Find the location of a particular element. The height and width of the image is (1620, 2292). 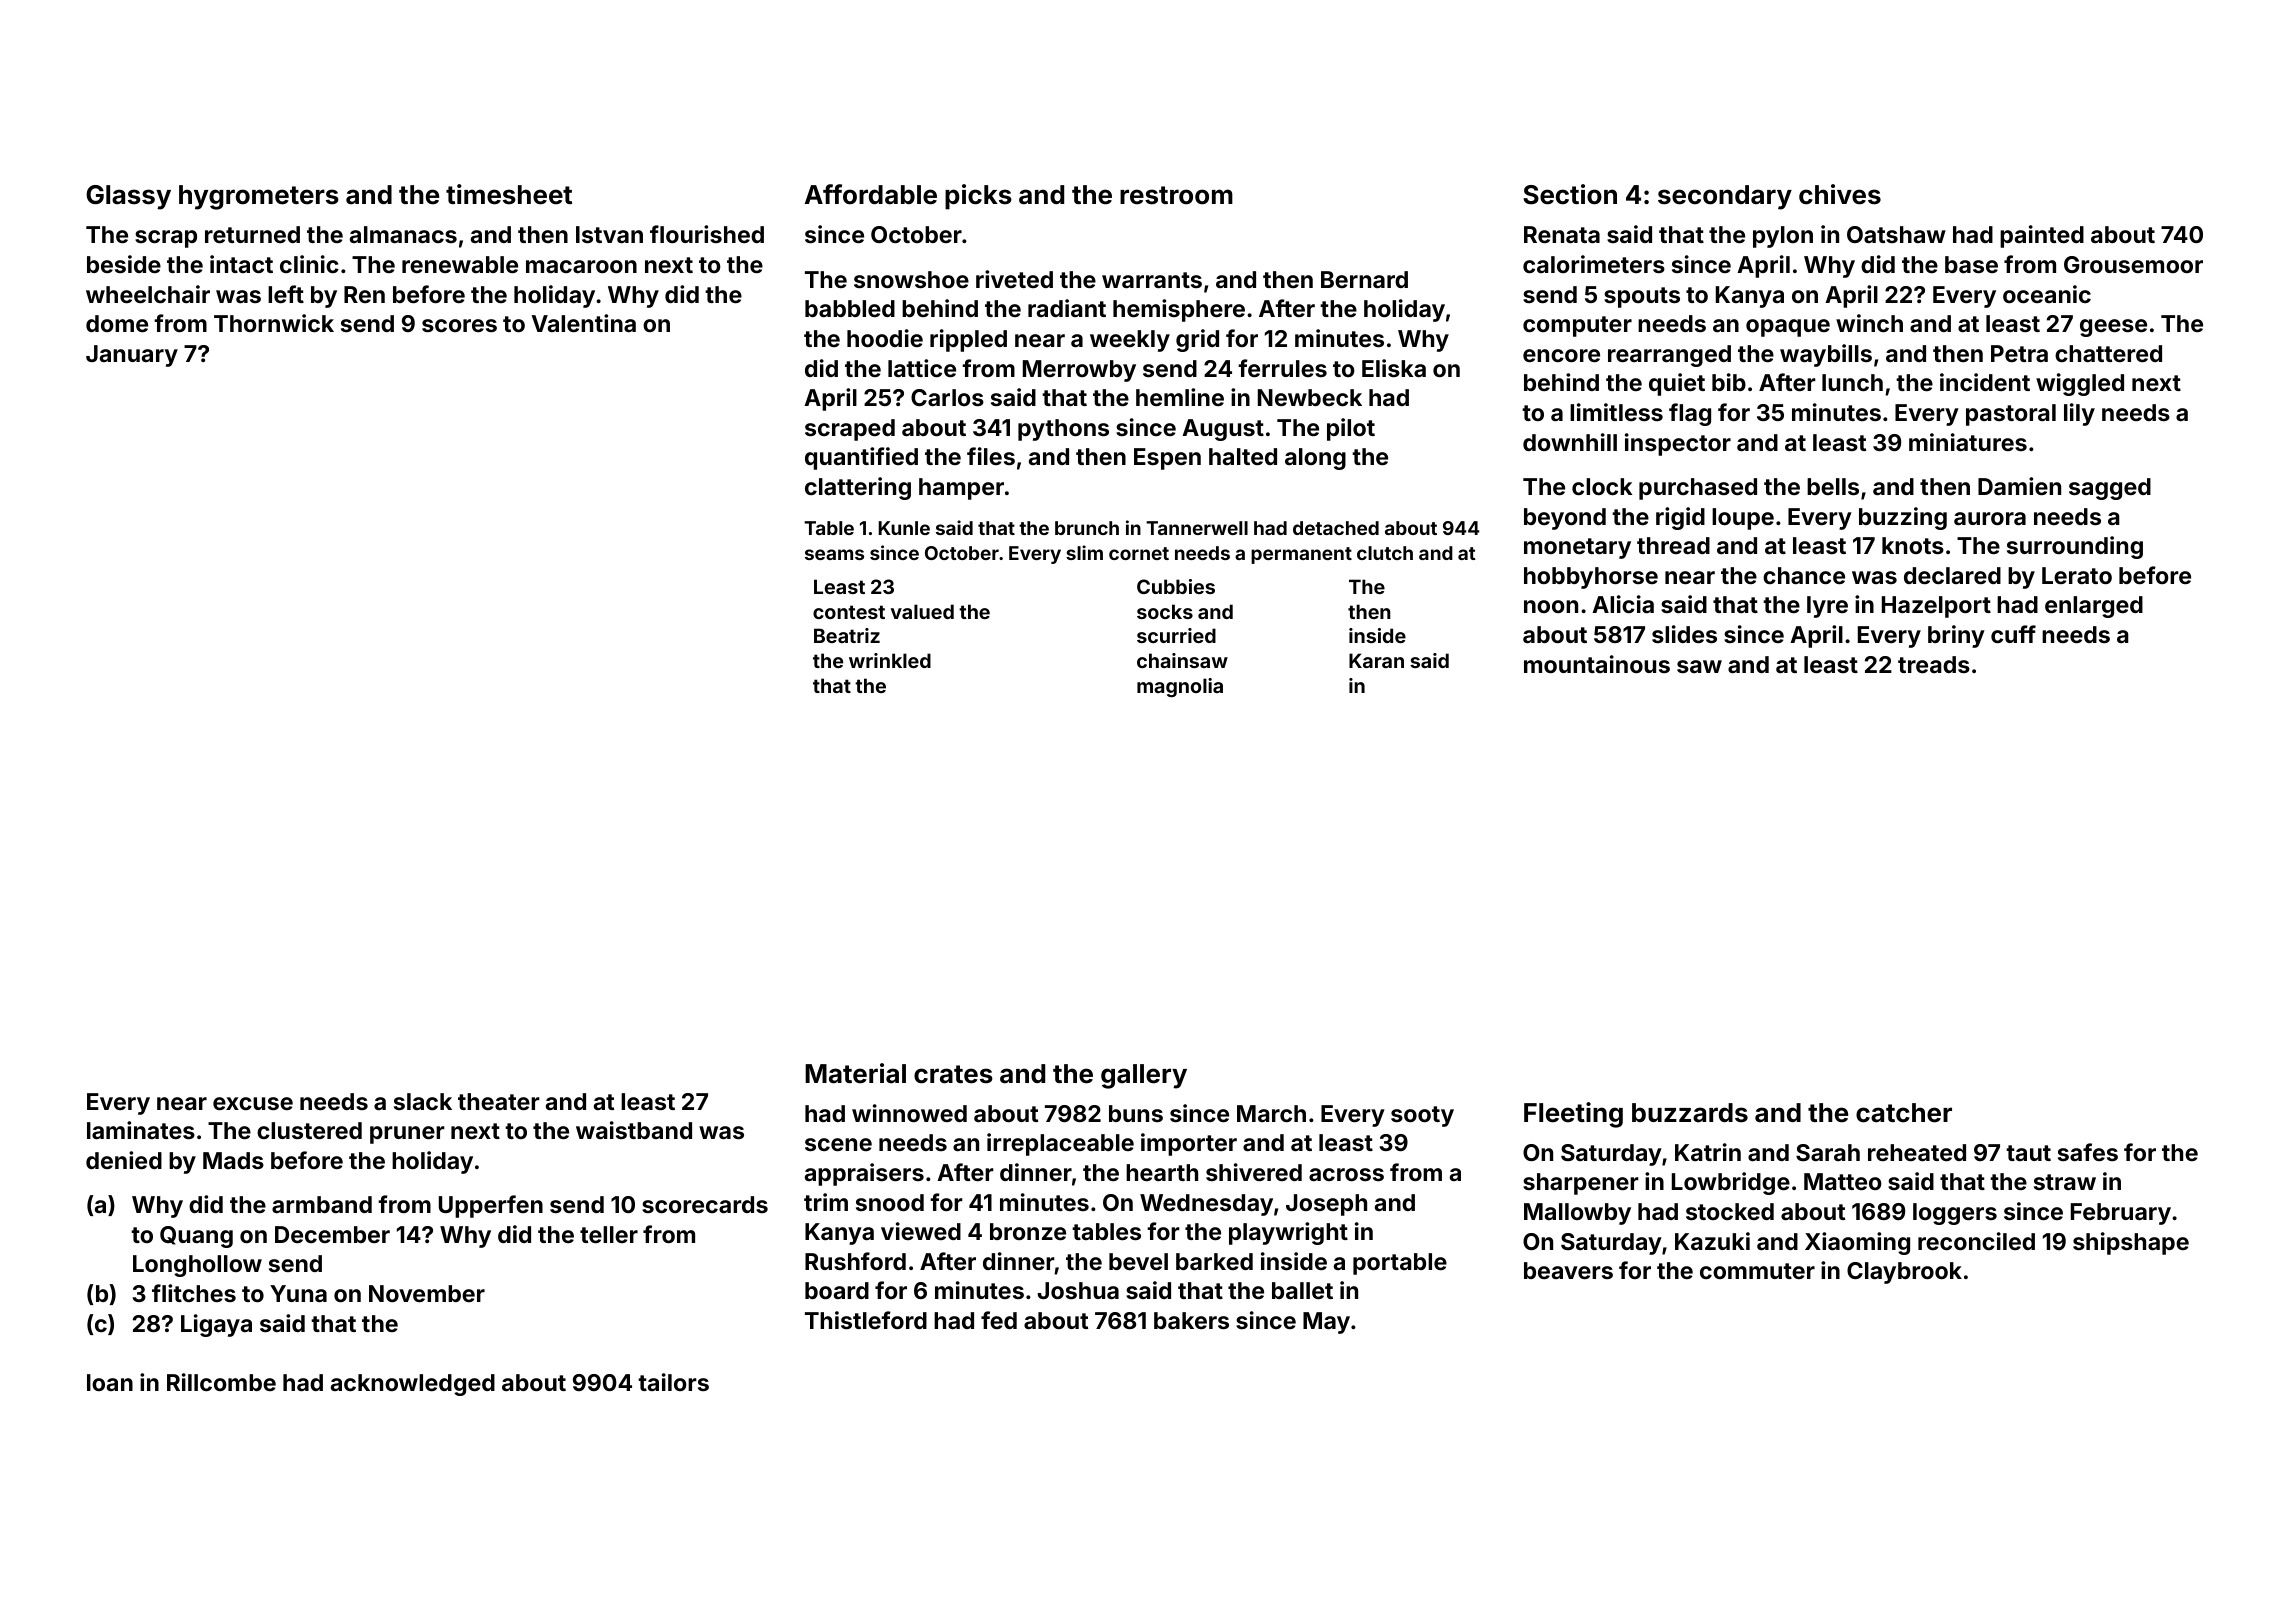

excuse is located at coordinates (253, 1103).
